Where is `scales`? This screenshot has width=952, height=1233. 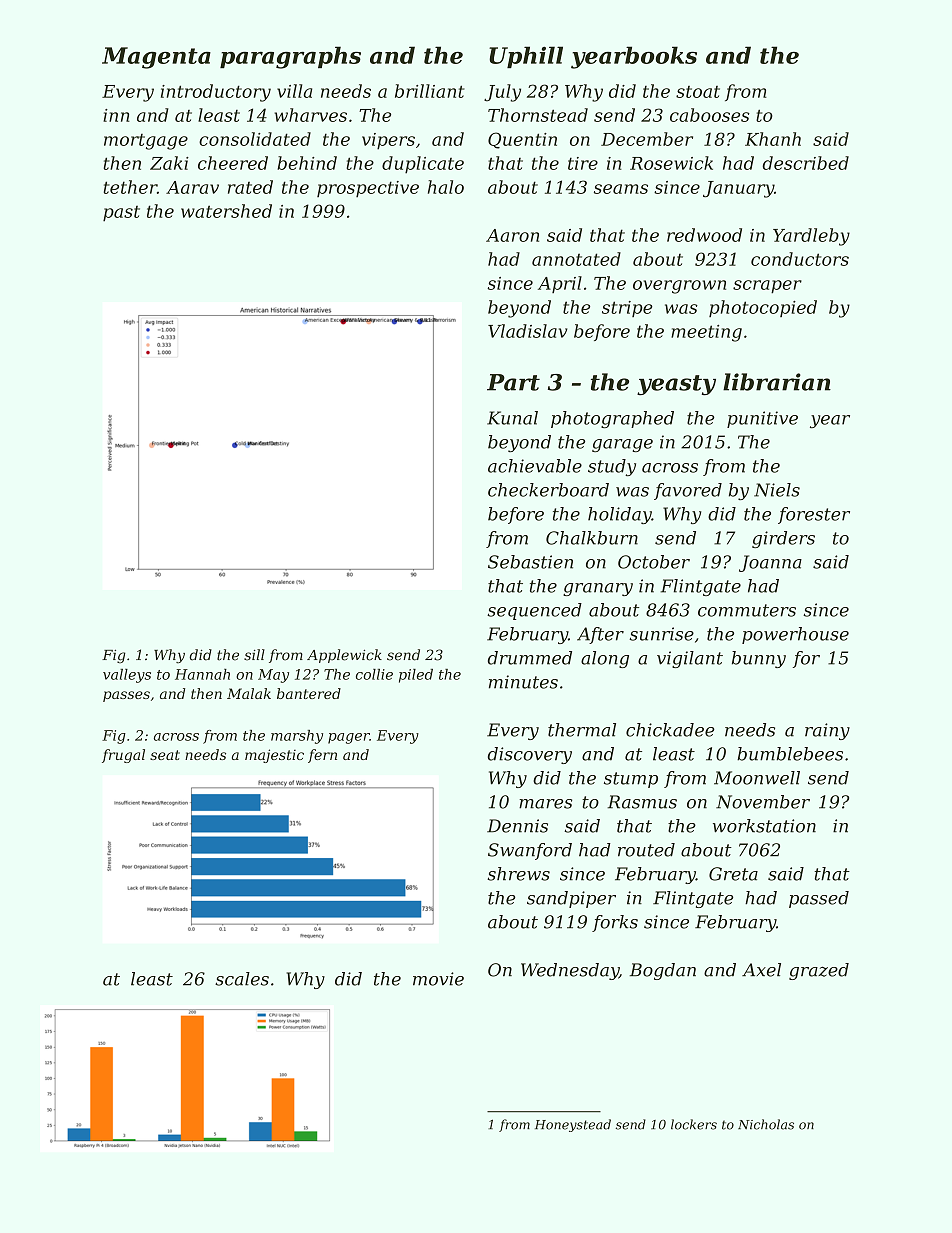
scales is located at coordinates (242, 979).
